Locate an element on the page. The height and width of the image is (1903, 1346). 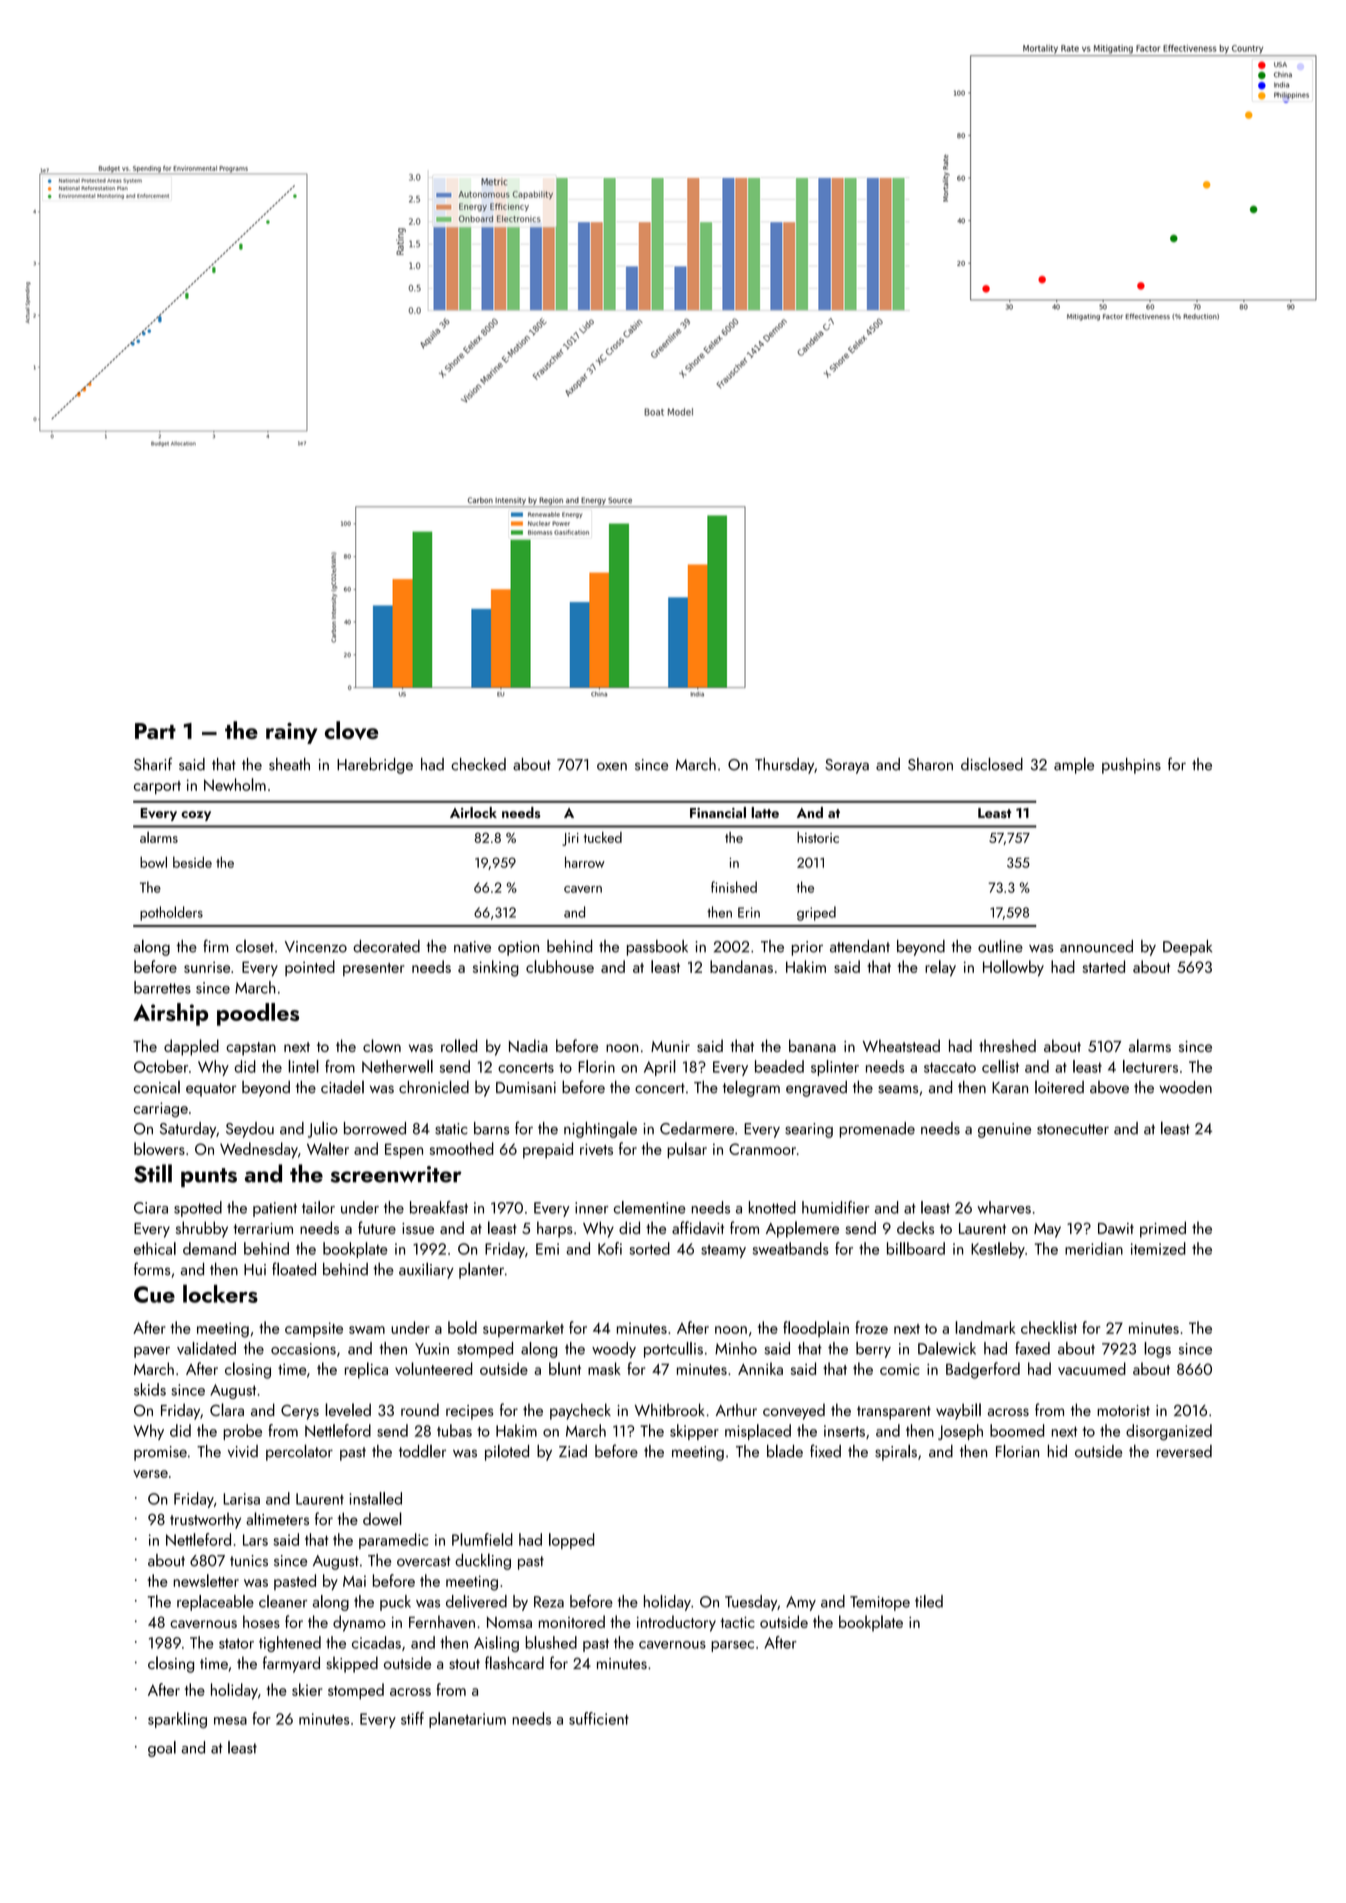
goal is located at coordinates (162, 1749).
